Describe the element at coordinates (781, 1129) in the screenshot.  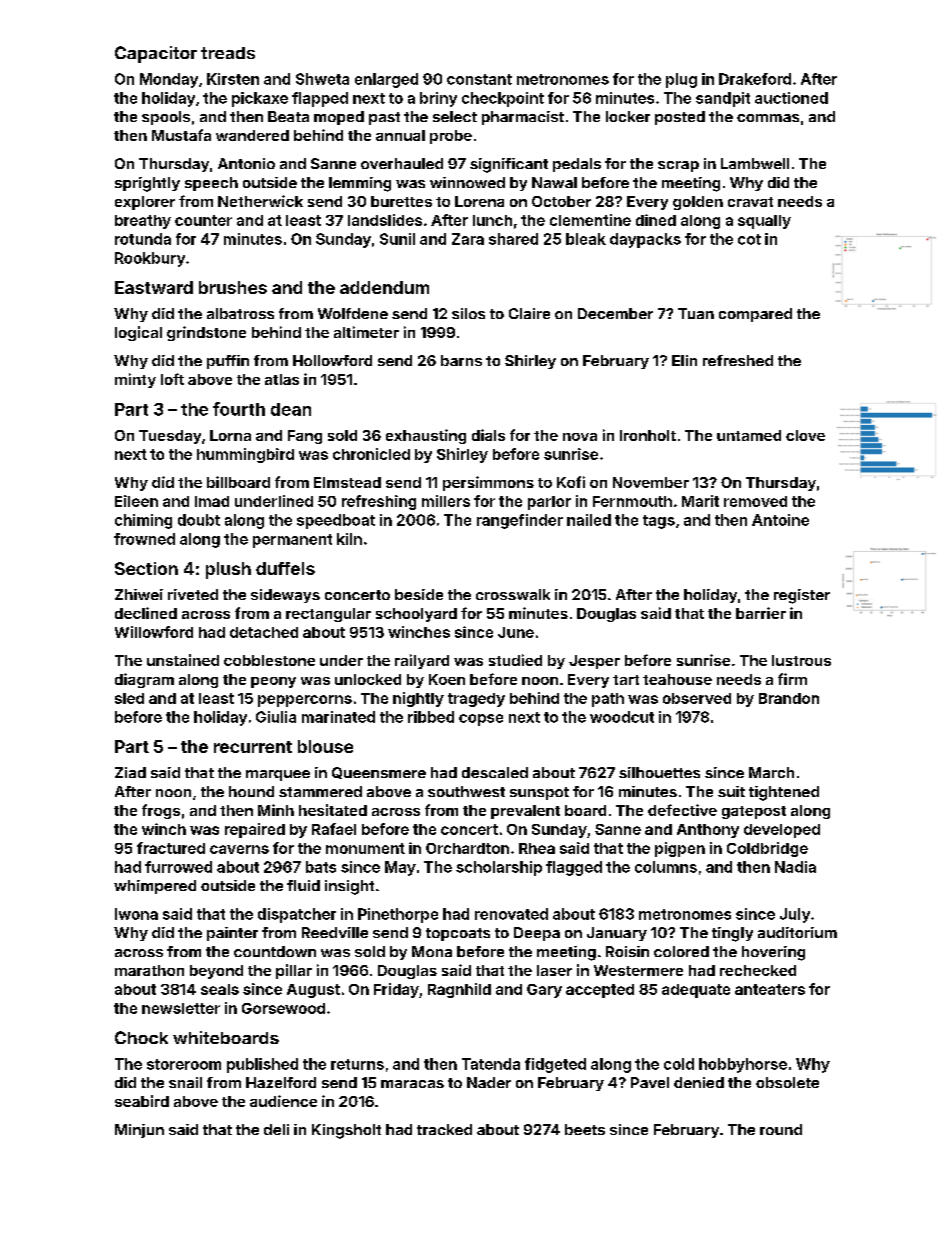
I see `round` at that location.
